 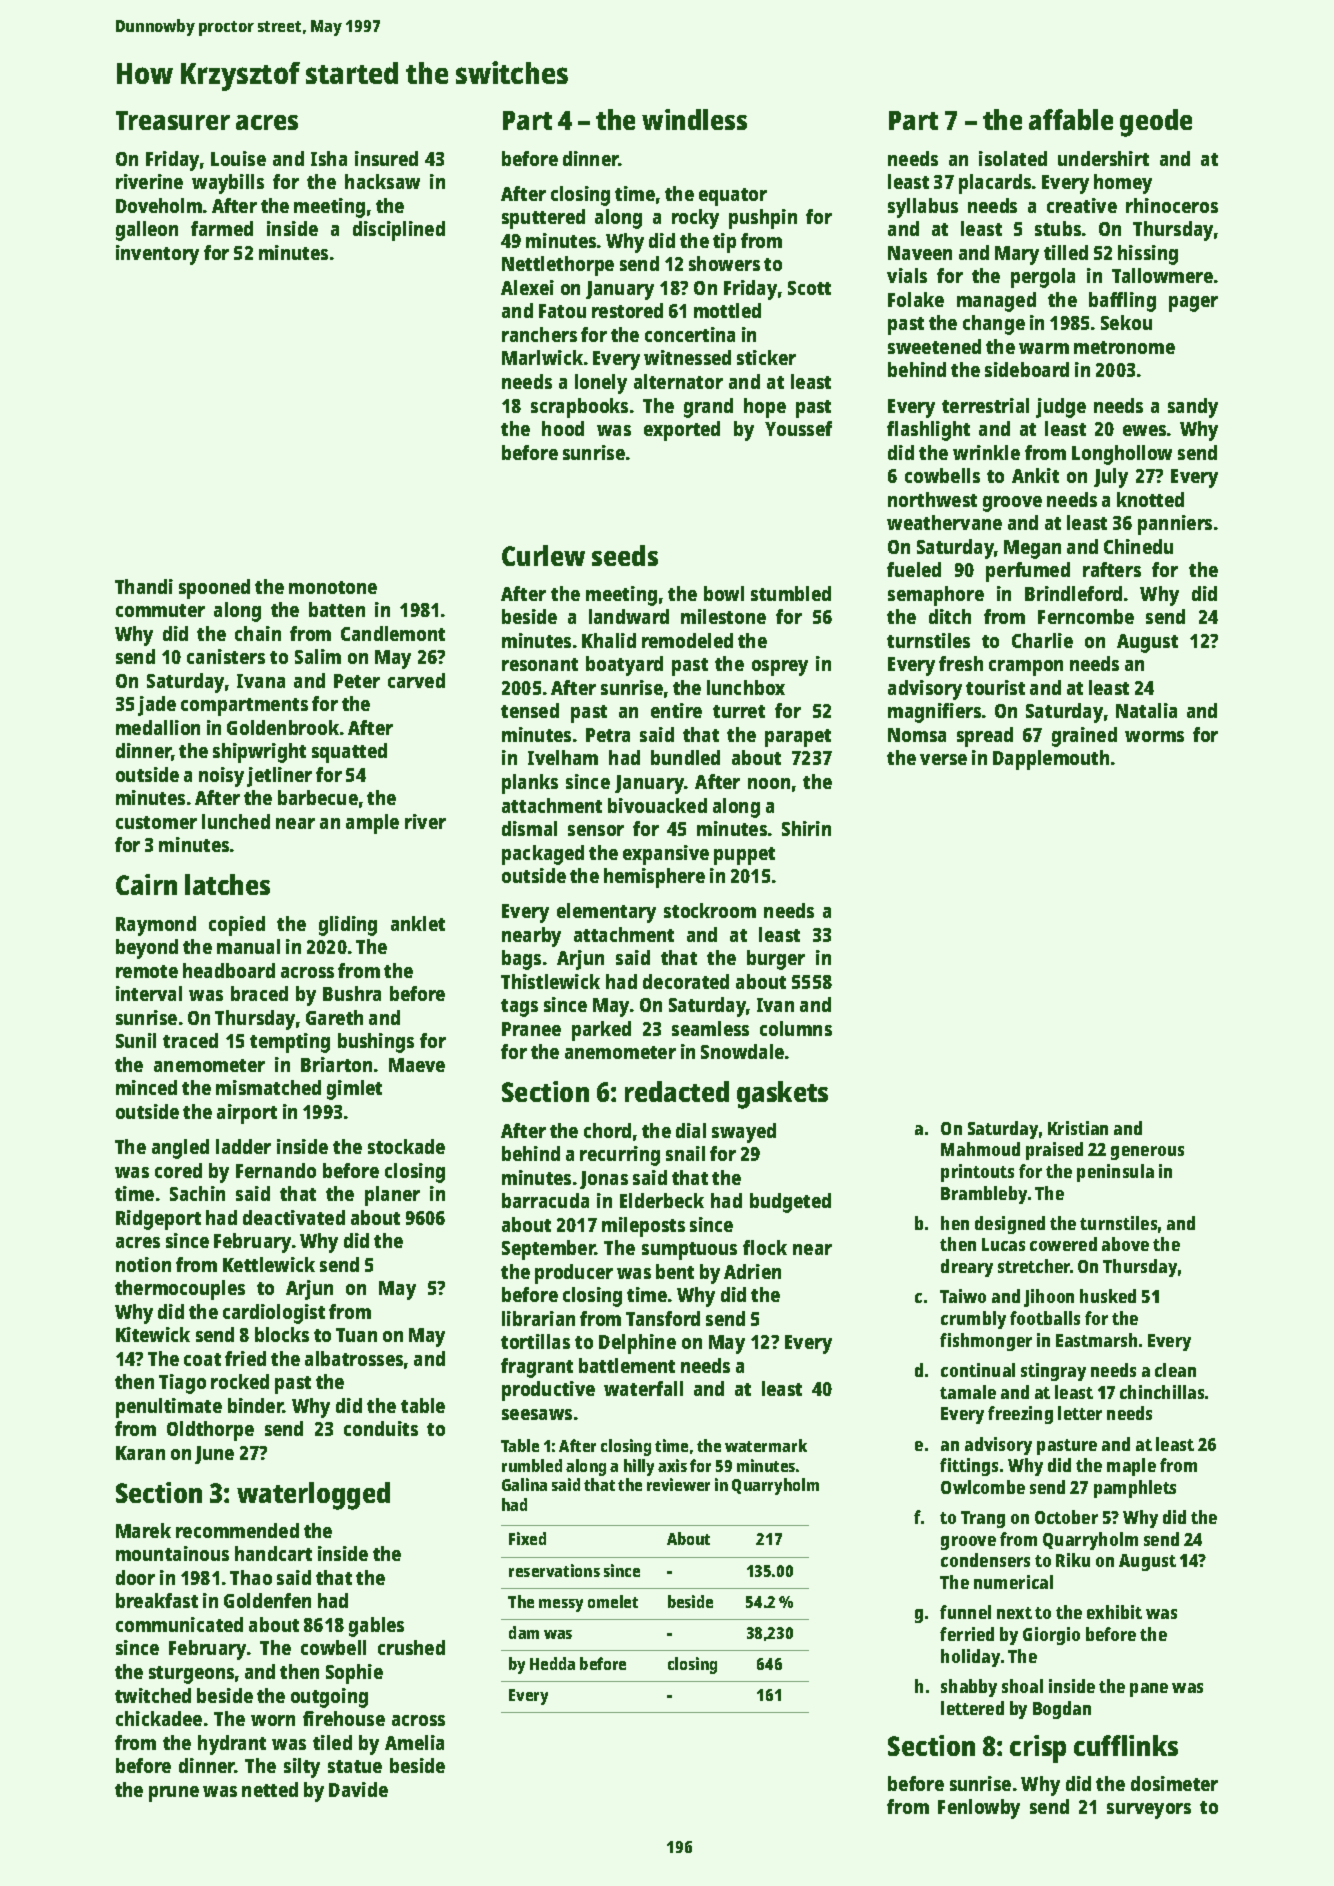 What do you see at coordinates (1149, 1690) in the page?
I see `pane` at bounding box center [1149, 1690].
